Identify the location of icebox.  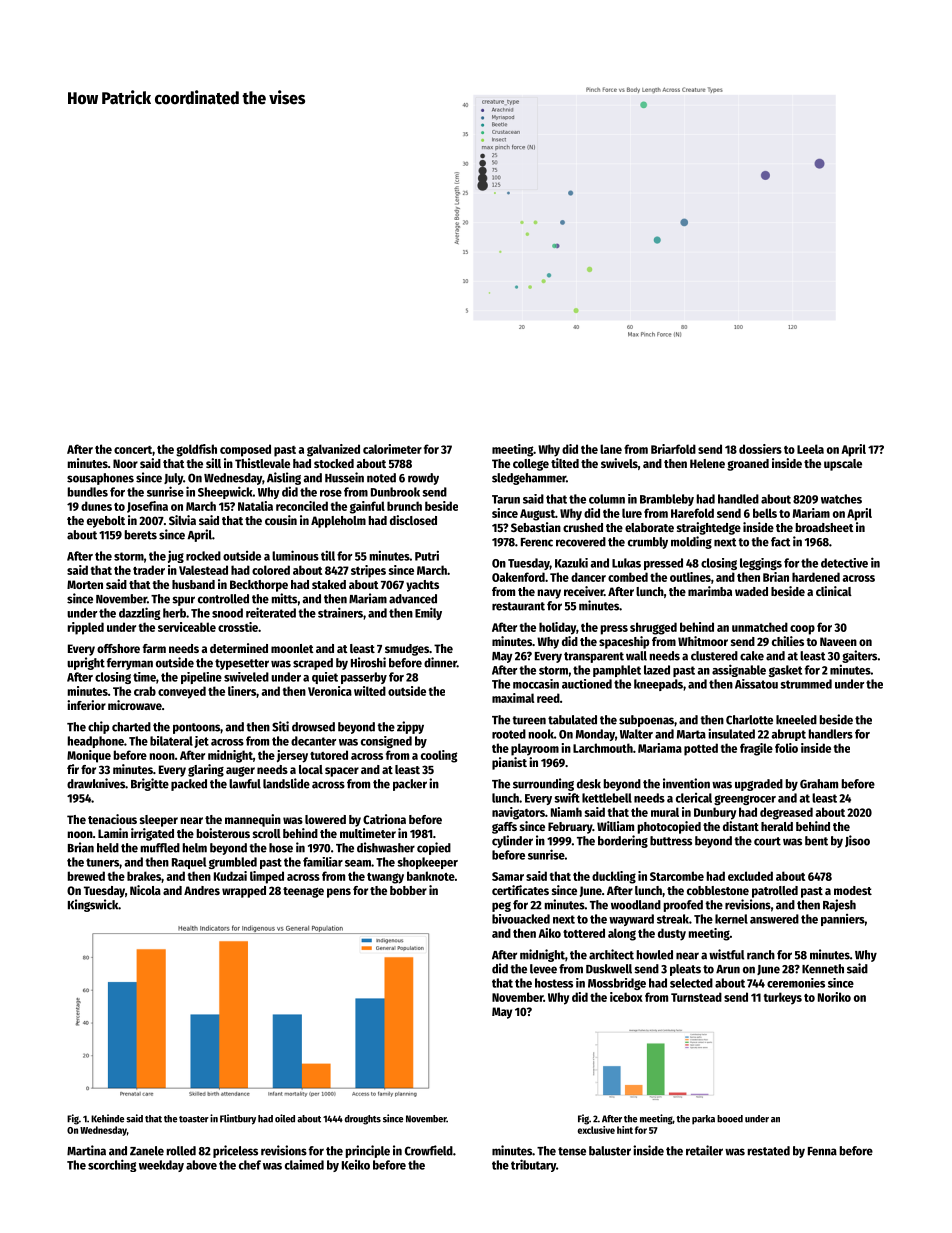
(626, 997).
